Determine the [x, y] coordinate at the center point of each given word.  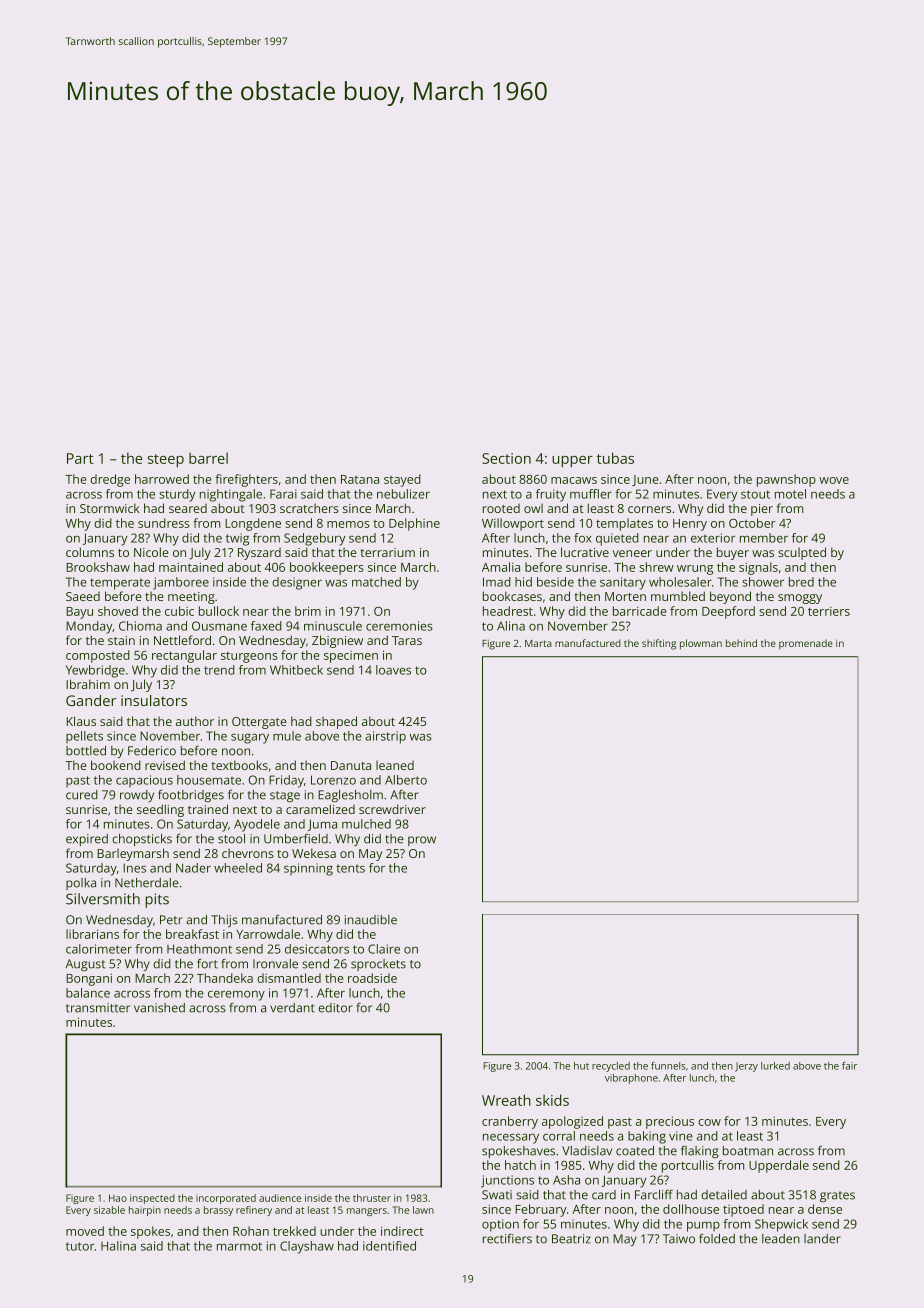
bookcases [512, 596]
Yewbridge [95, 671]
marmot [239, 1246]
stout [755, 494]
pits [157, 900]
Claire [384, 949]
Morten [625, 596]
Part [80, 458]
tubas [615, 458]
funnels [668, 1066]
